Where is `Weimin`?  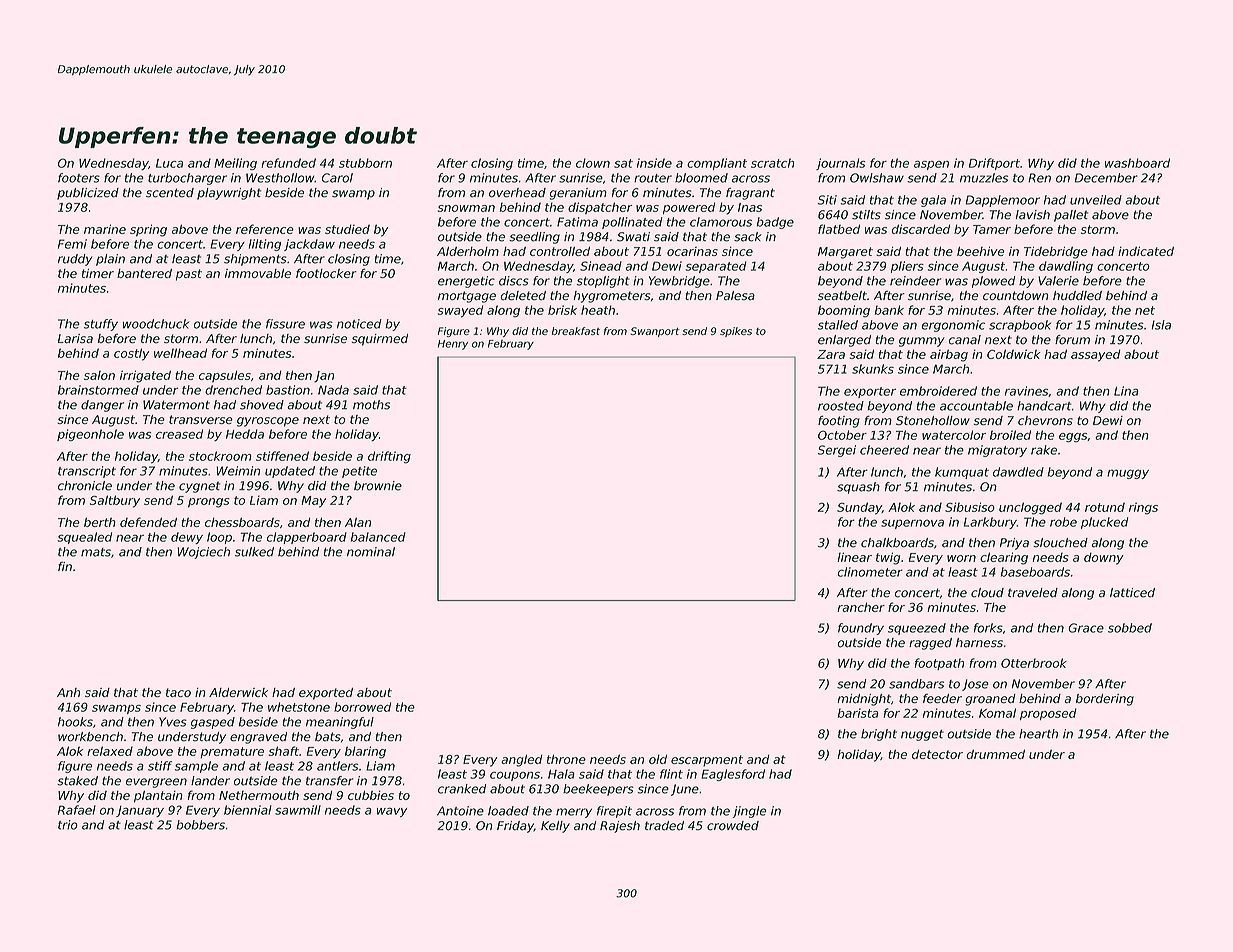
Weimin is located at coordinates (238, 471).
